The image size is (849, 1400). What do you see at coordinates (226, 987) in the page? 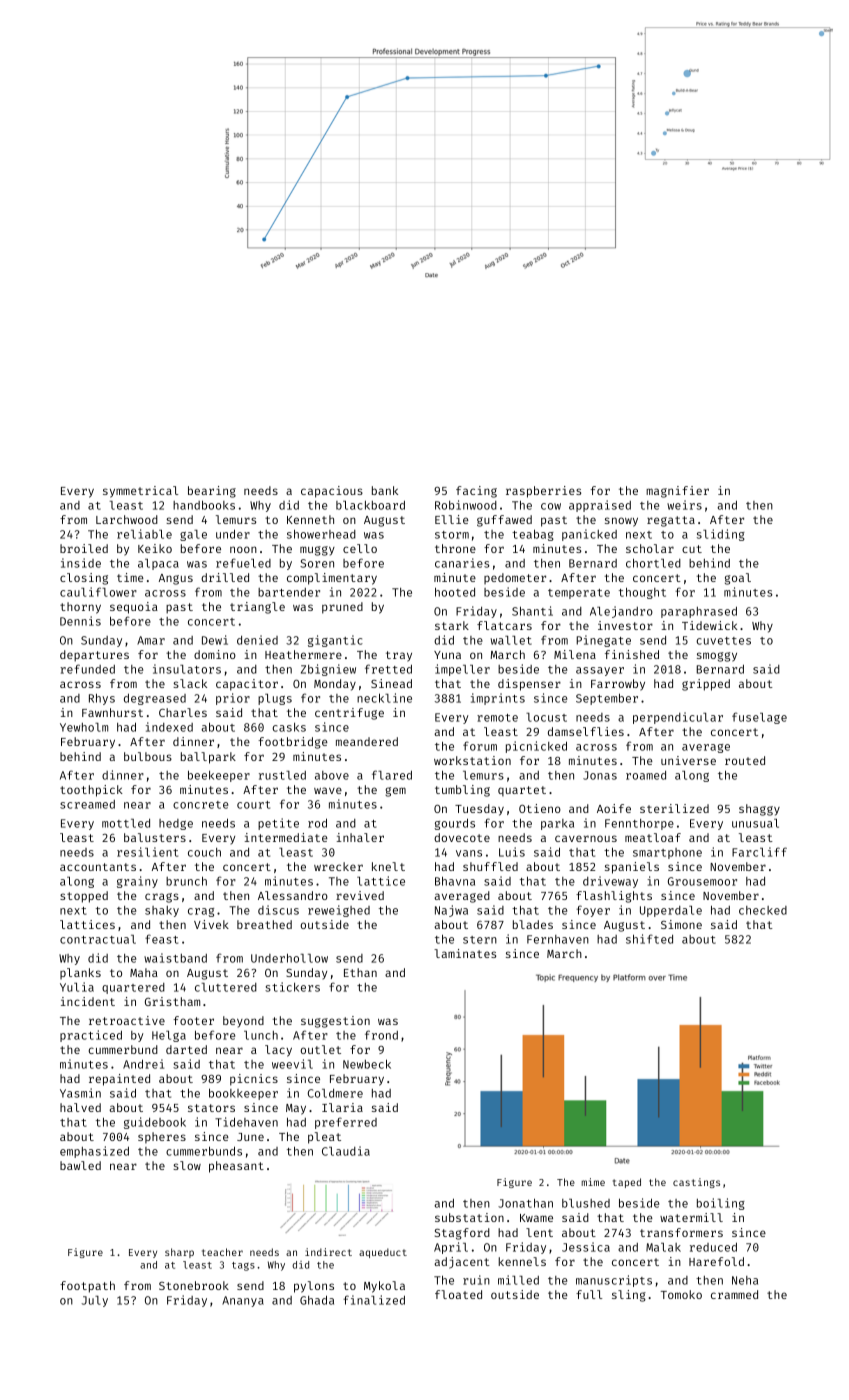
I see `cluttered` at bounding box center [226, 987].
